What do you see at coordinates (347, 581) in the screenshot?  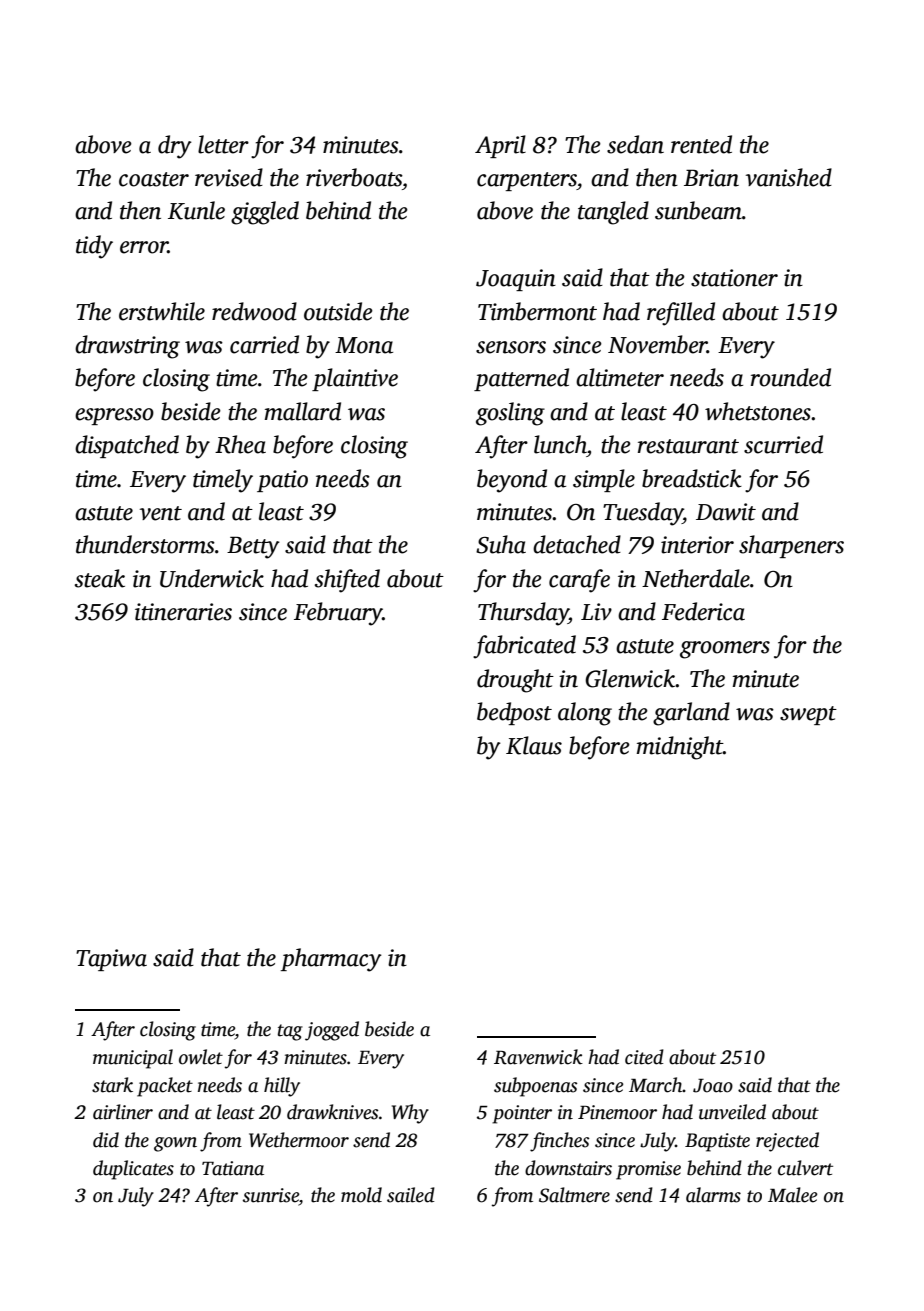 I see `shifted` at bounding box center [347, 581].
